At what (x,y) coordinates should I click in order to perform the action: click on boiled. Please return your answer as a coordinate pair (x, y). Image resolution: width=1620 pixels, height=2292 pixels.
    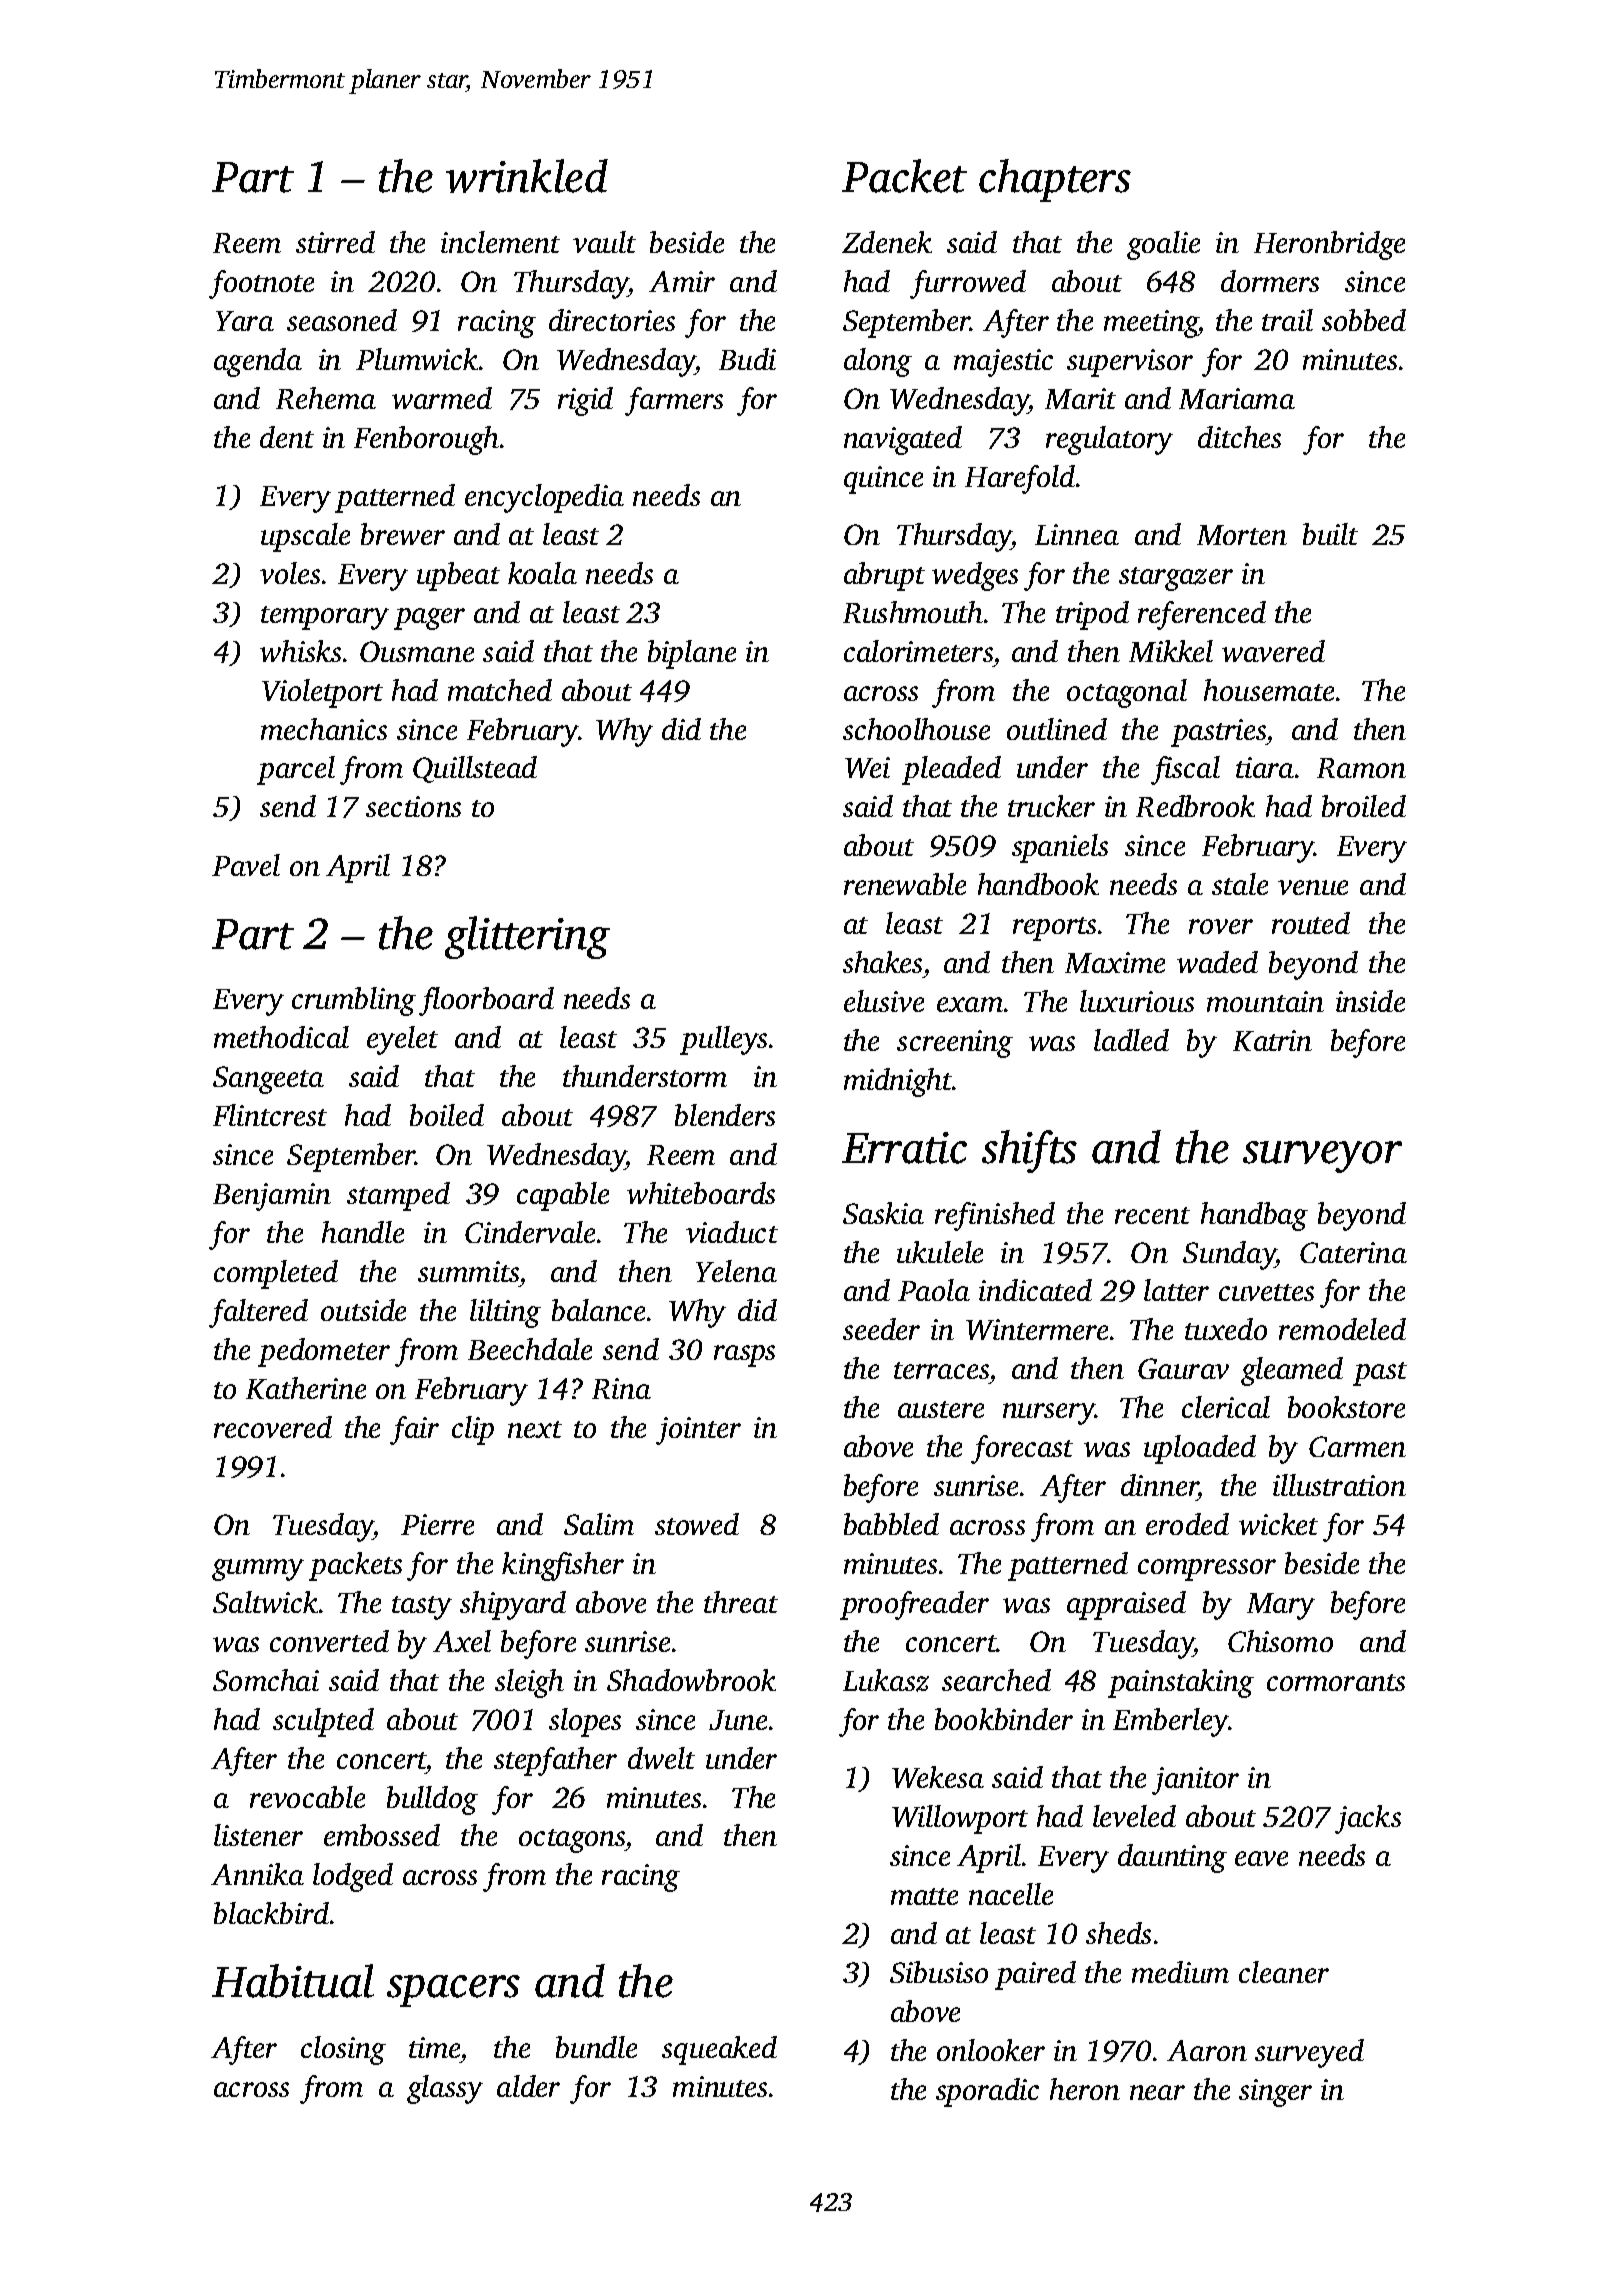
    Looking at the image, I should click on (447, 1115).
